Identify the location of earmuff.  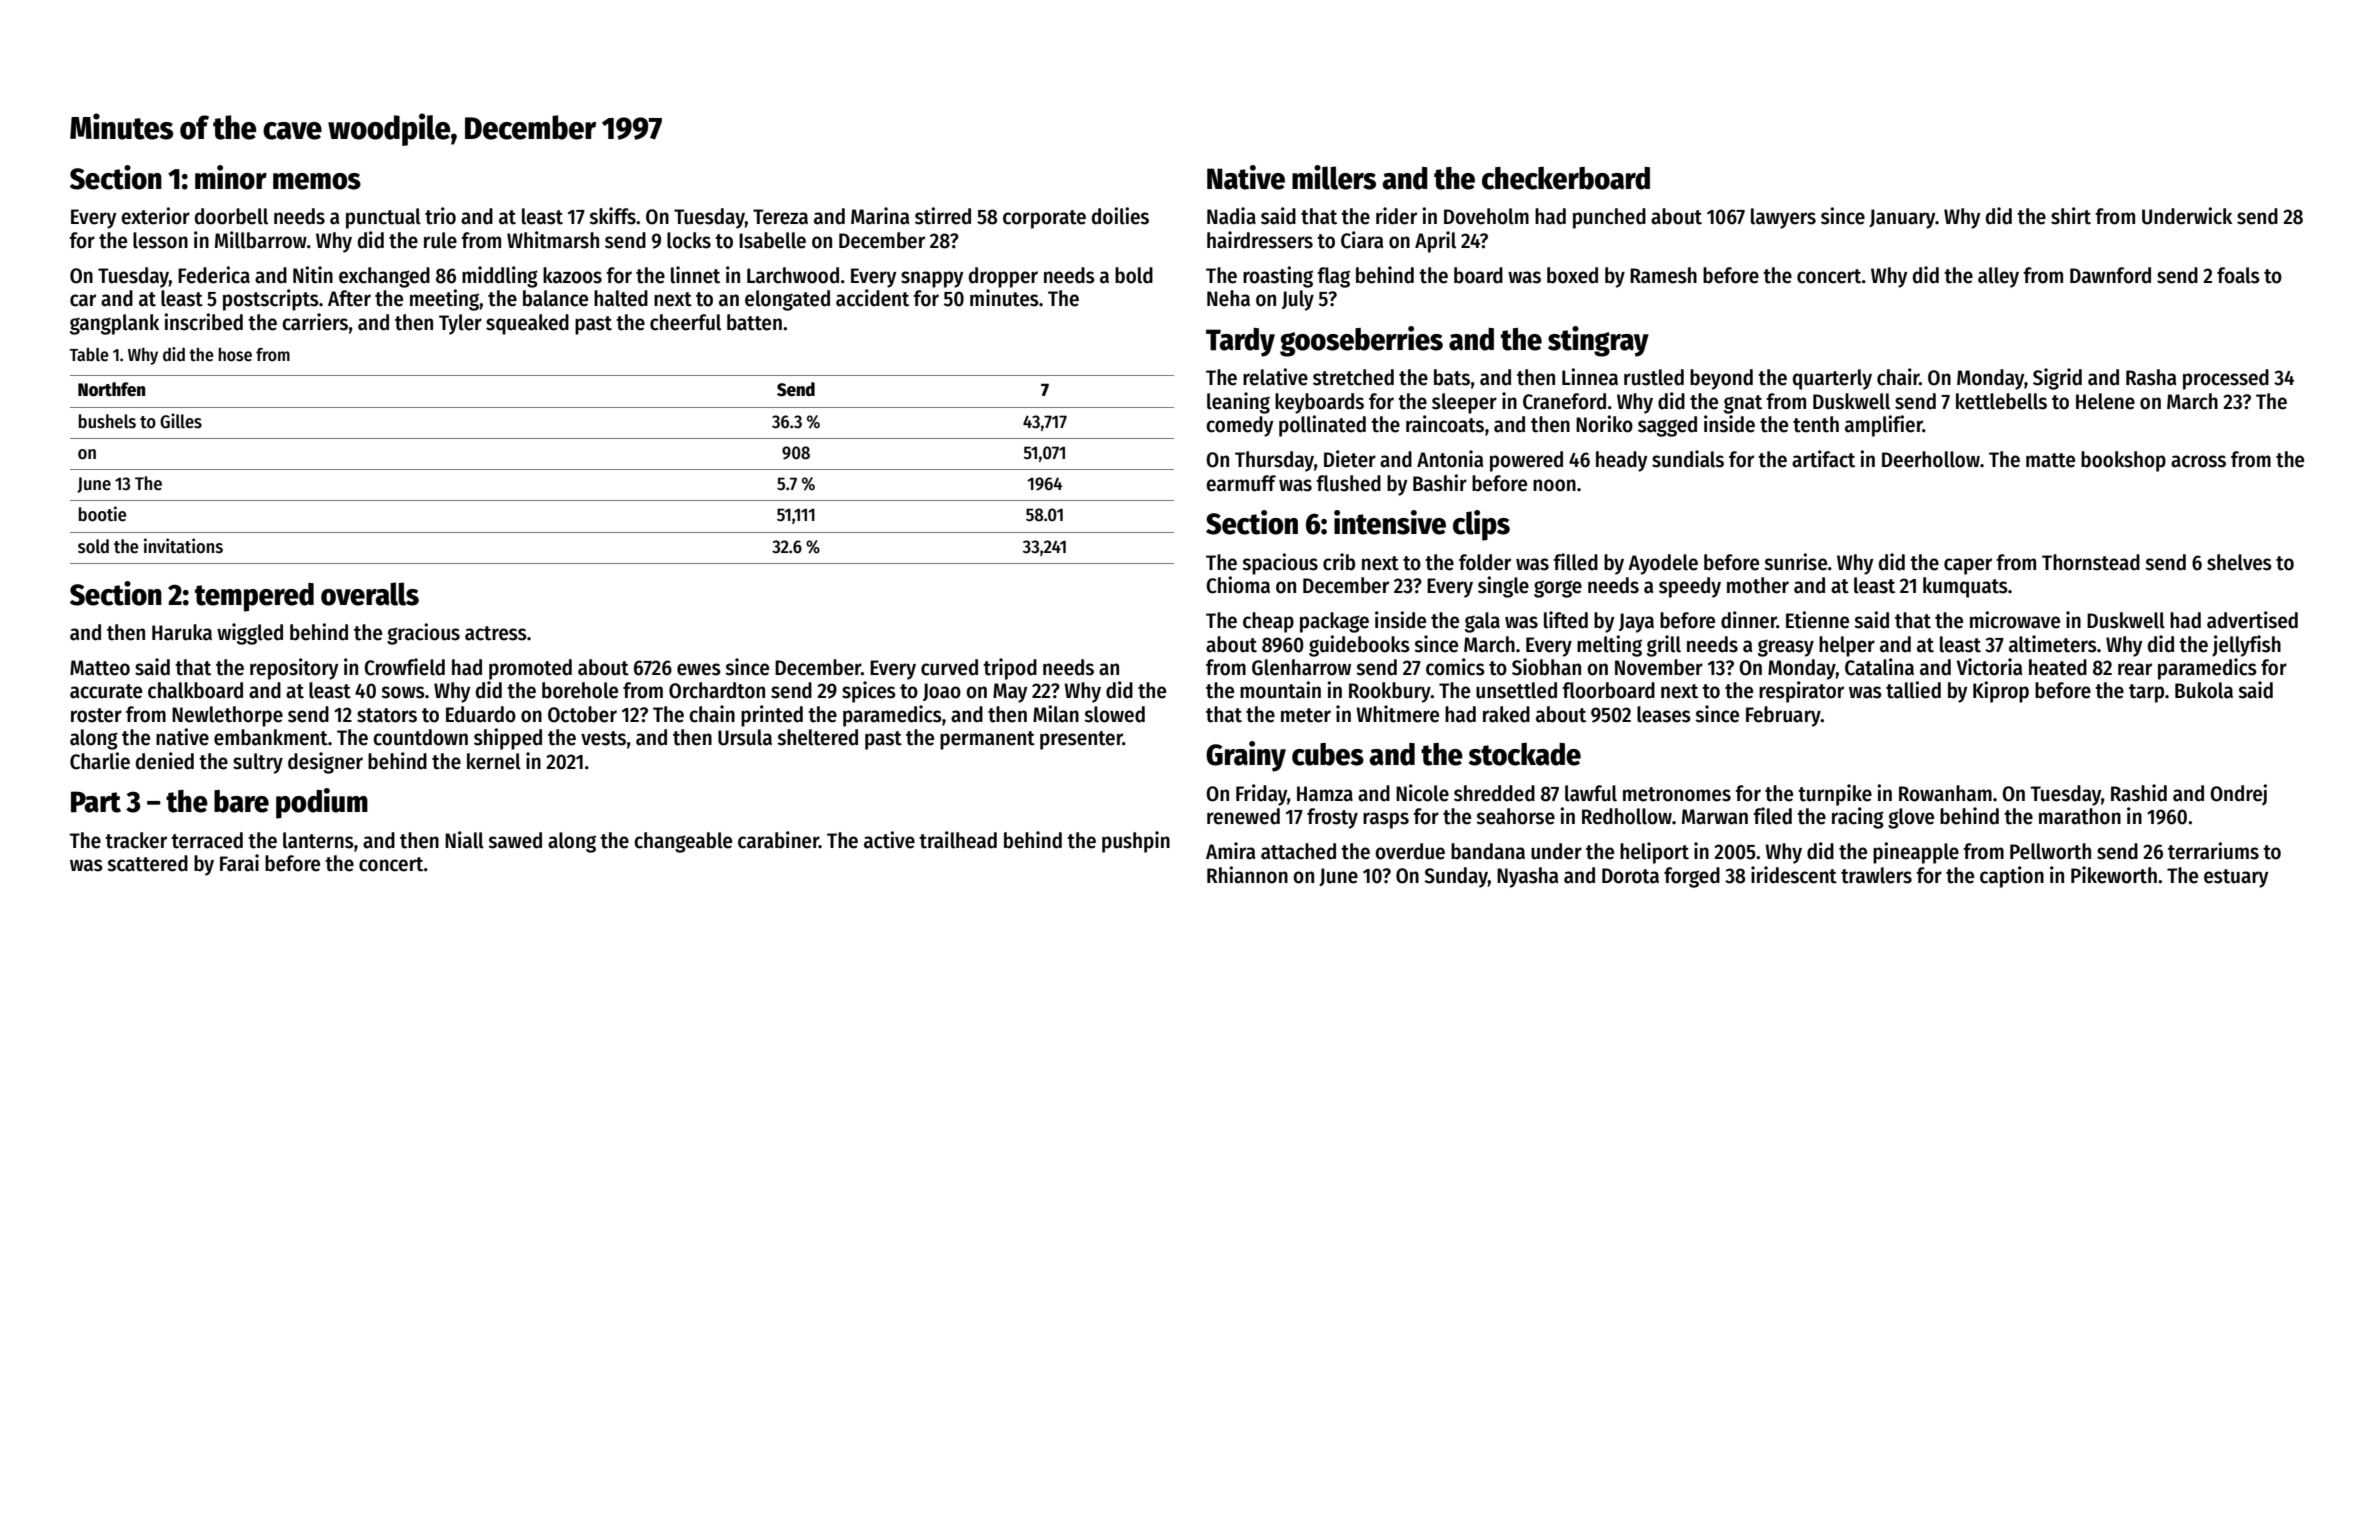
(1241, 483).
